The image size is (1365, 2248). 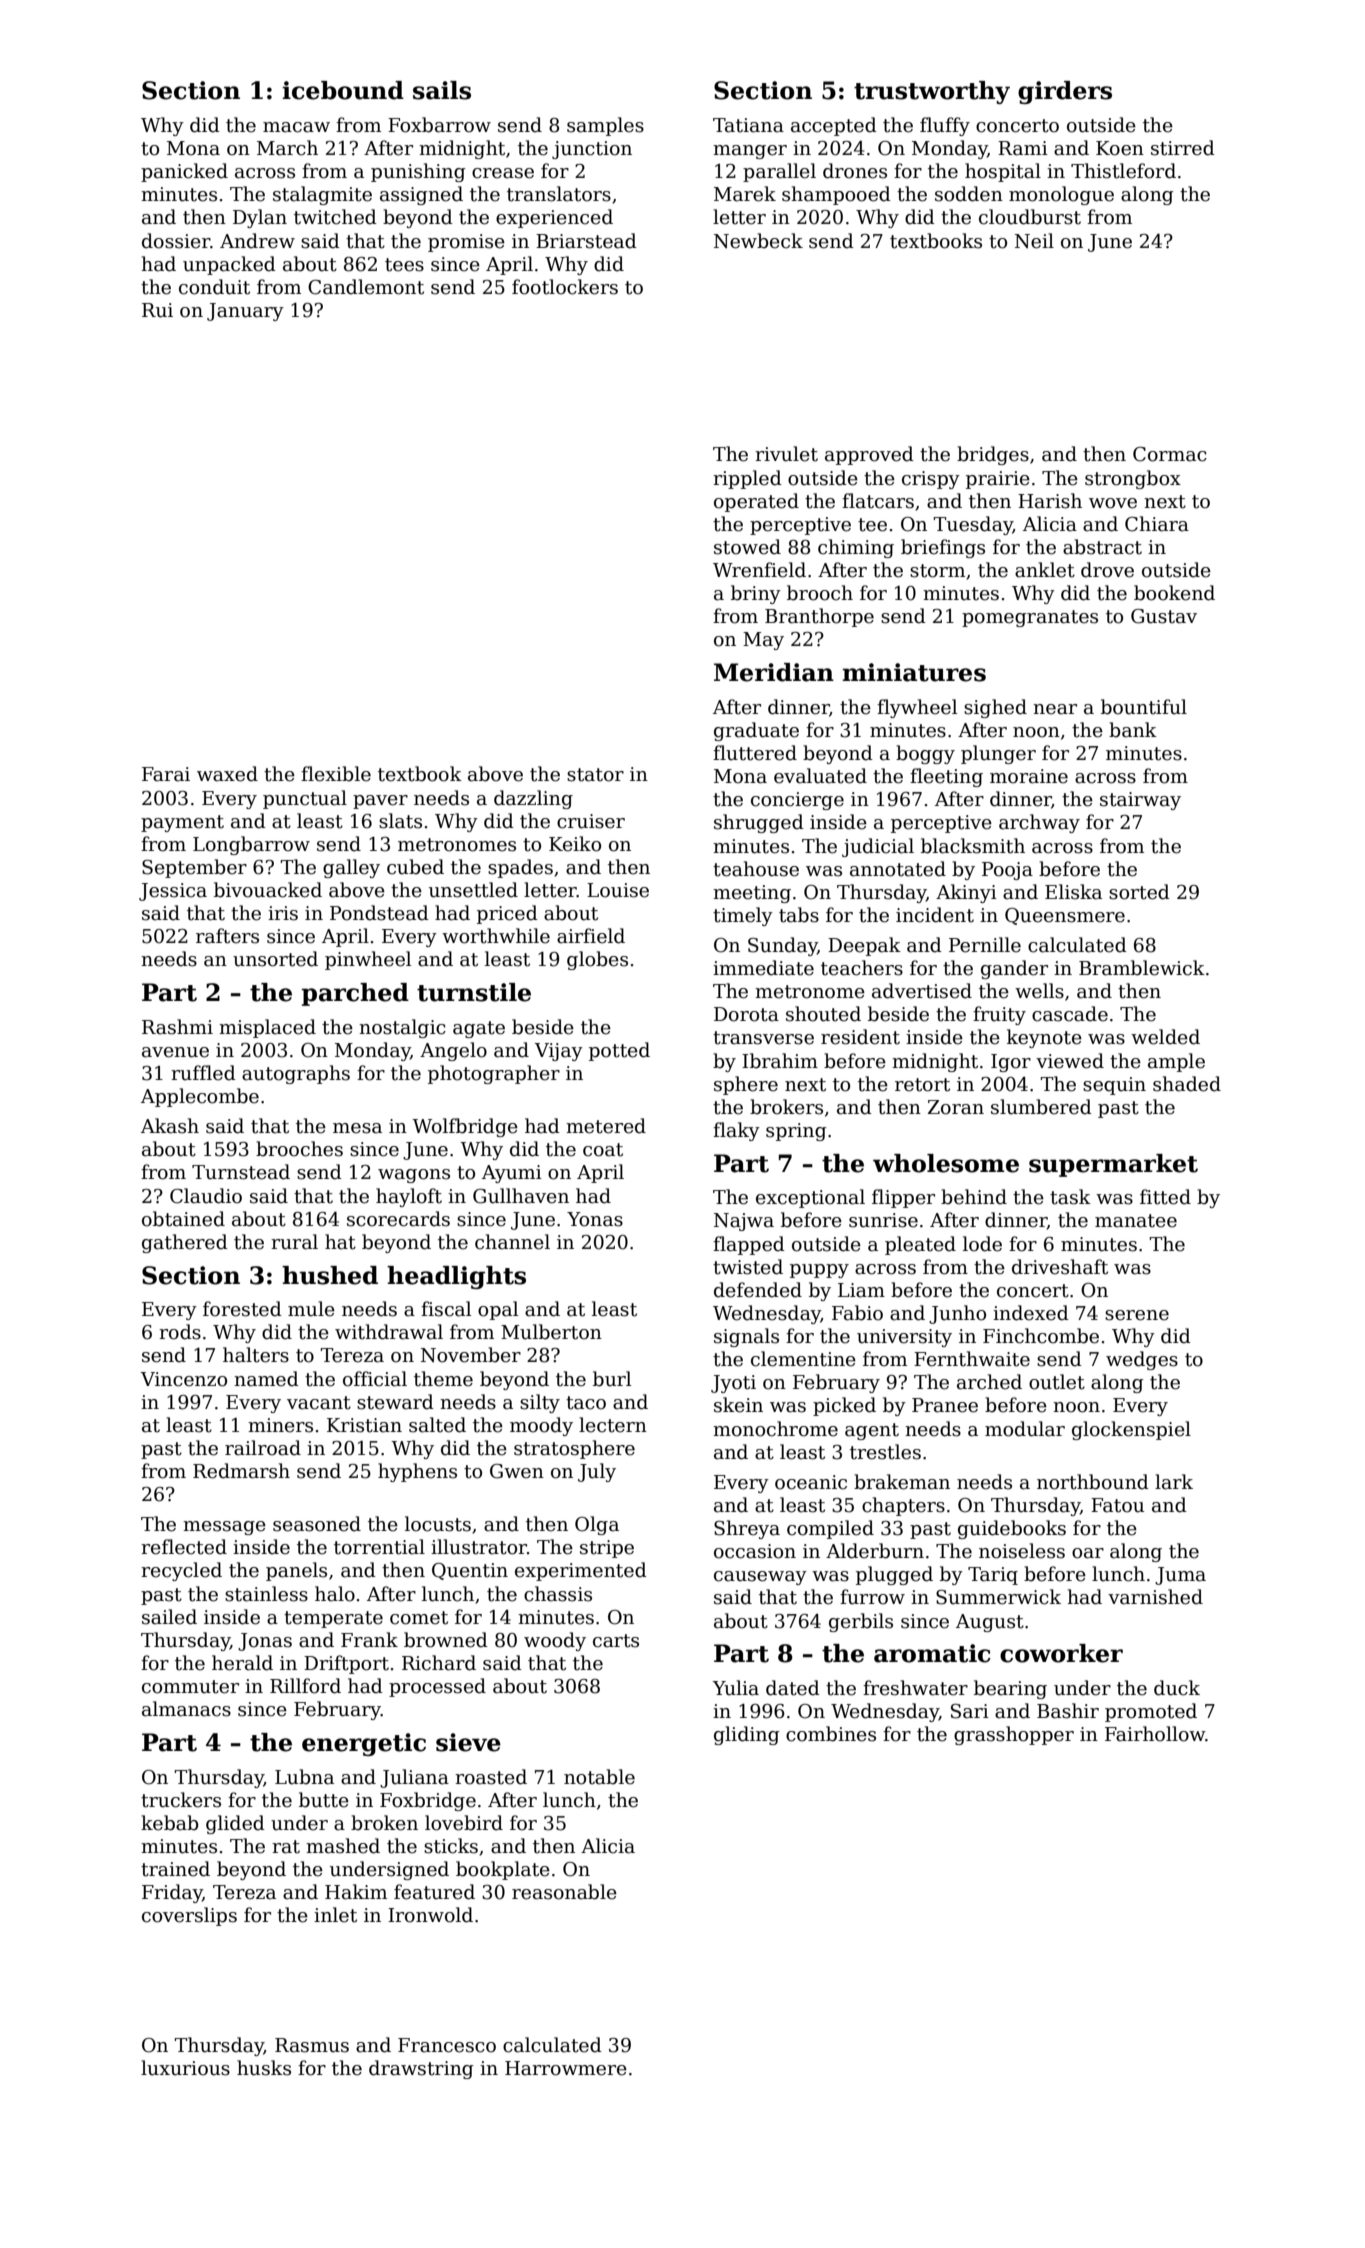 I want to click on Tatiana, so click(x=748, y=125).
